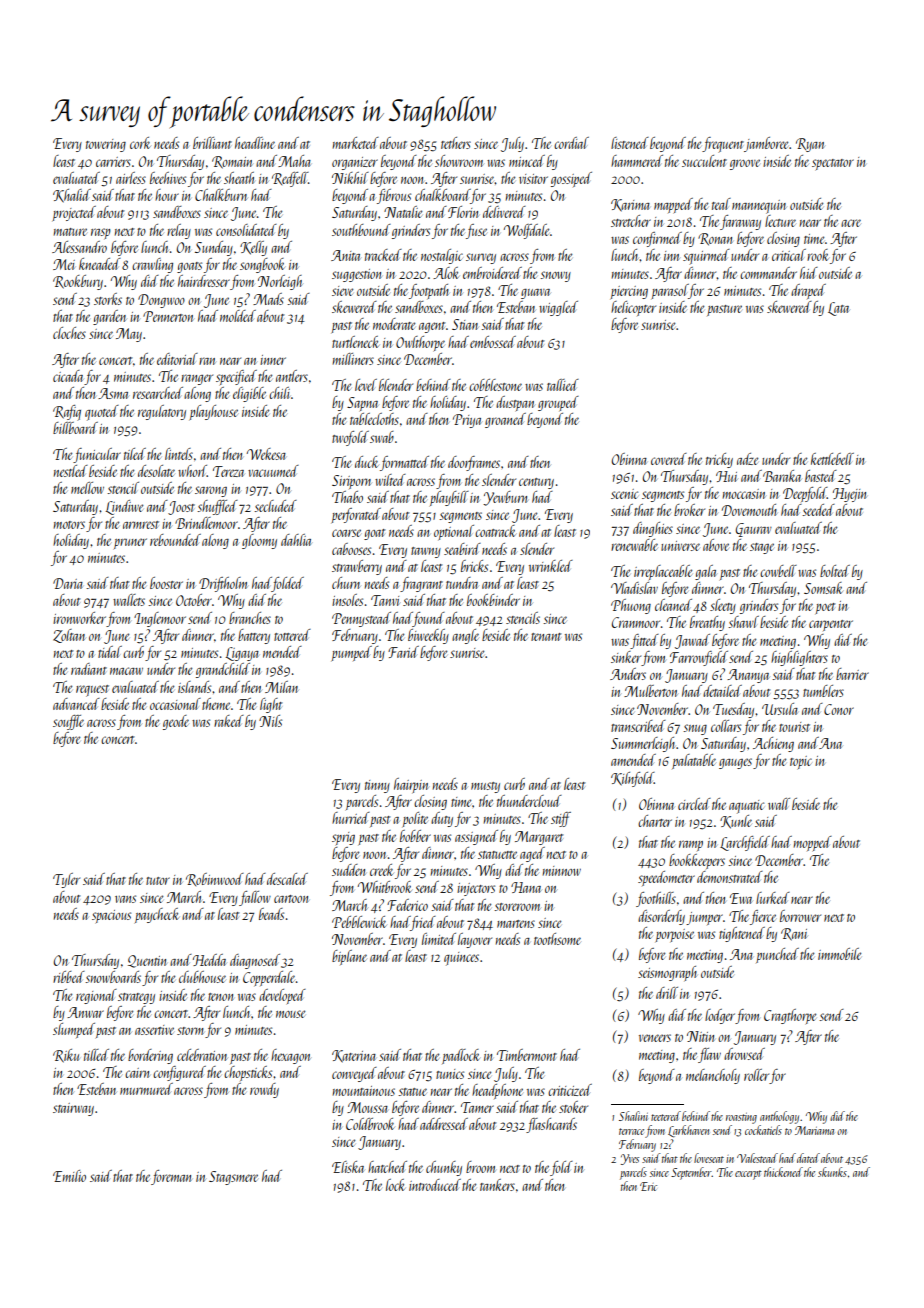 The height and width of the image is (1308, 924). What do you see at coordinates (462, 583) in the image?
I see `tundra` at bounding box center [462, 583].
